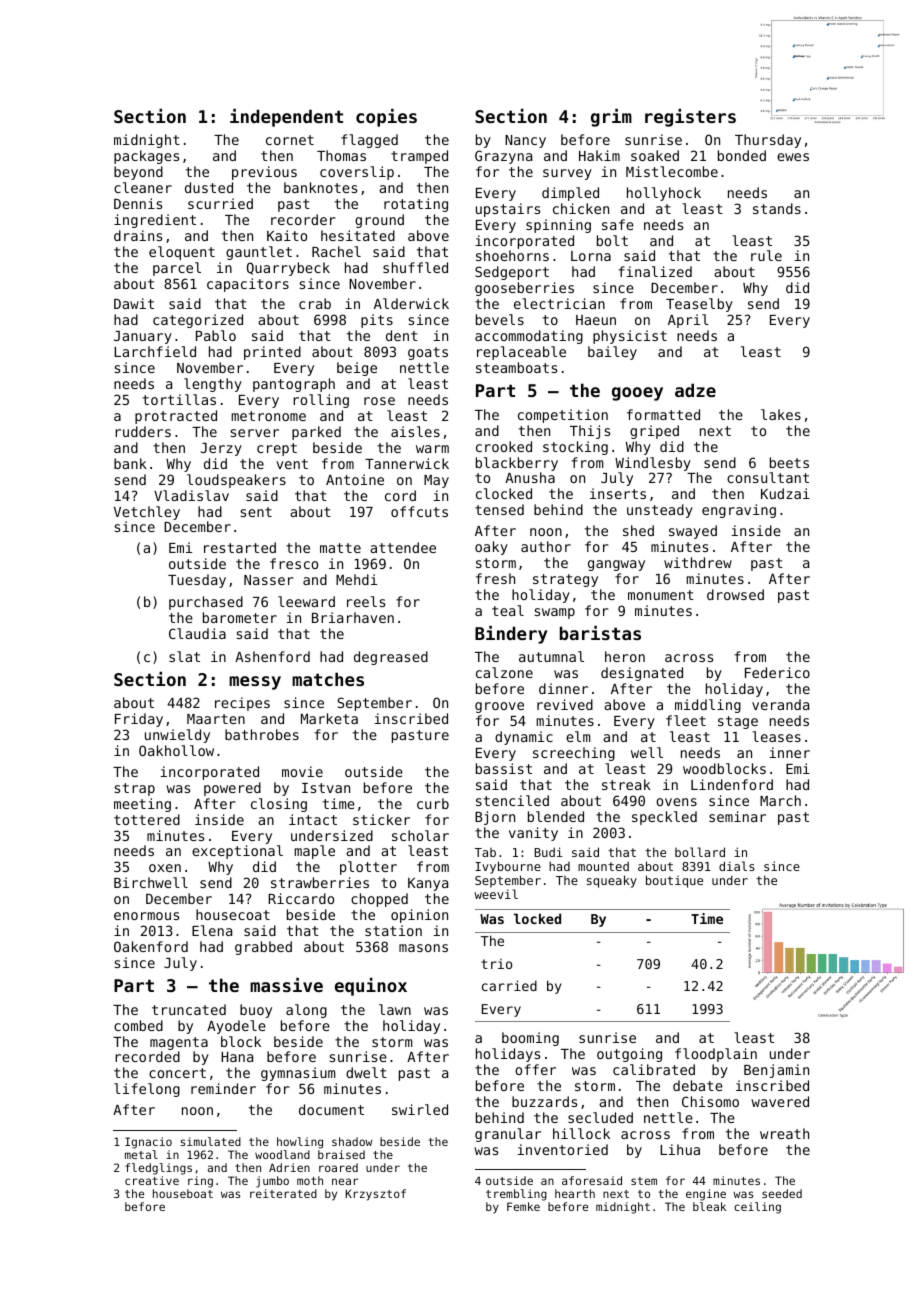 This screenshot has height=1308, width=924. Describe the element at coordinates (197, 633) in the screenshot. I see `Claudia` at that location.
